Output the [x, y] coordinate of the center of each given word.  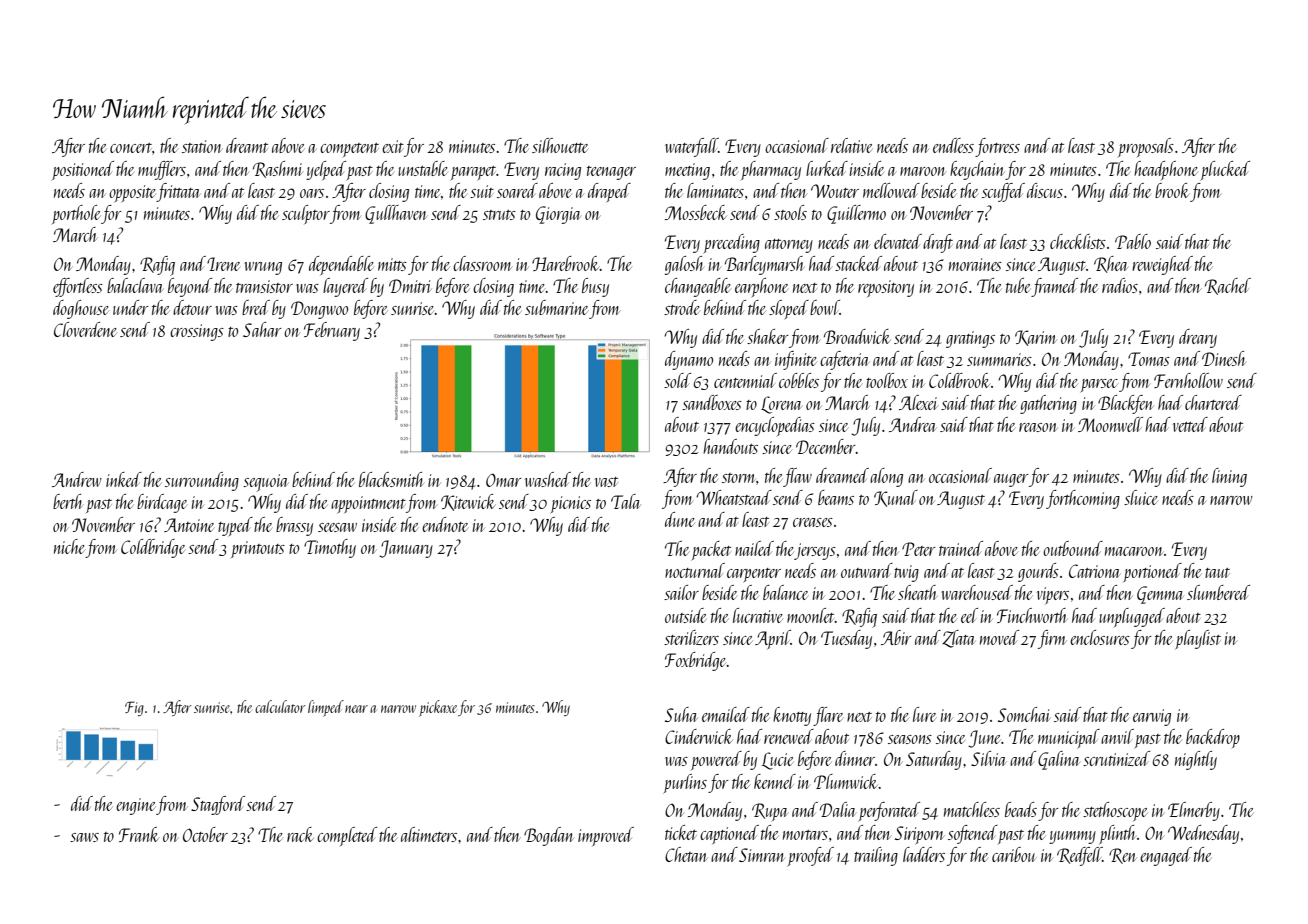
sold [677, 380]
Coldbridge [153, 548]
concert [131, 148]
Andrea [912, 424]
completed [347, 836]
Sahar [262, 329]
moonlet [811, 615]
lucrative [758, 615]
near [356, 709]
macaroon [1134, 551]
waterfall [691, 147]
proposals [1146, 147]
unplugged [1132, 617]
